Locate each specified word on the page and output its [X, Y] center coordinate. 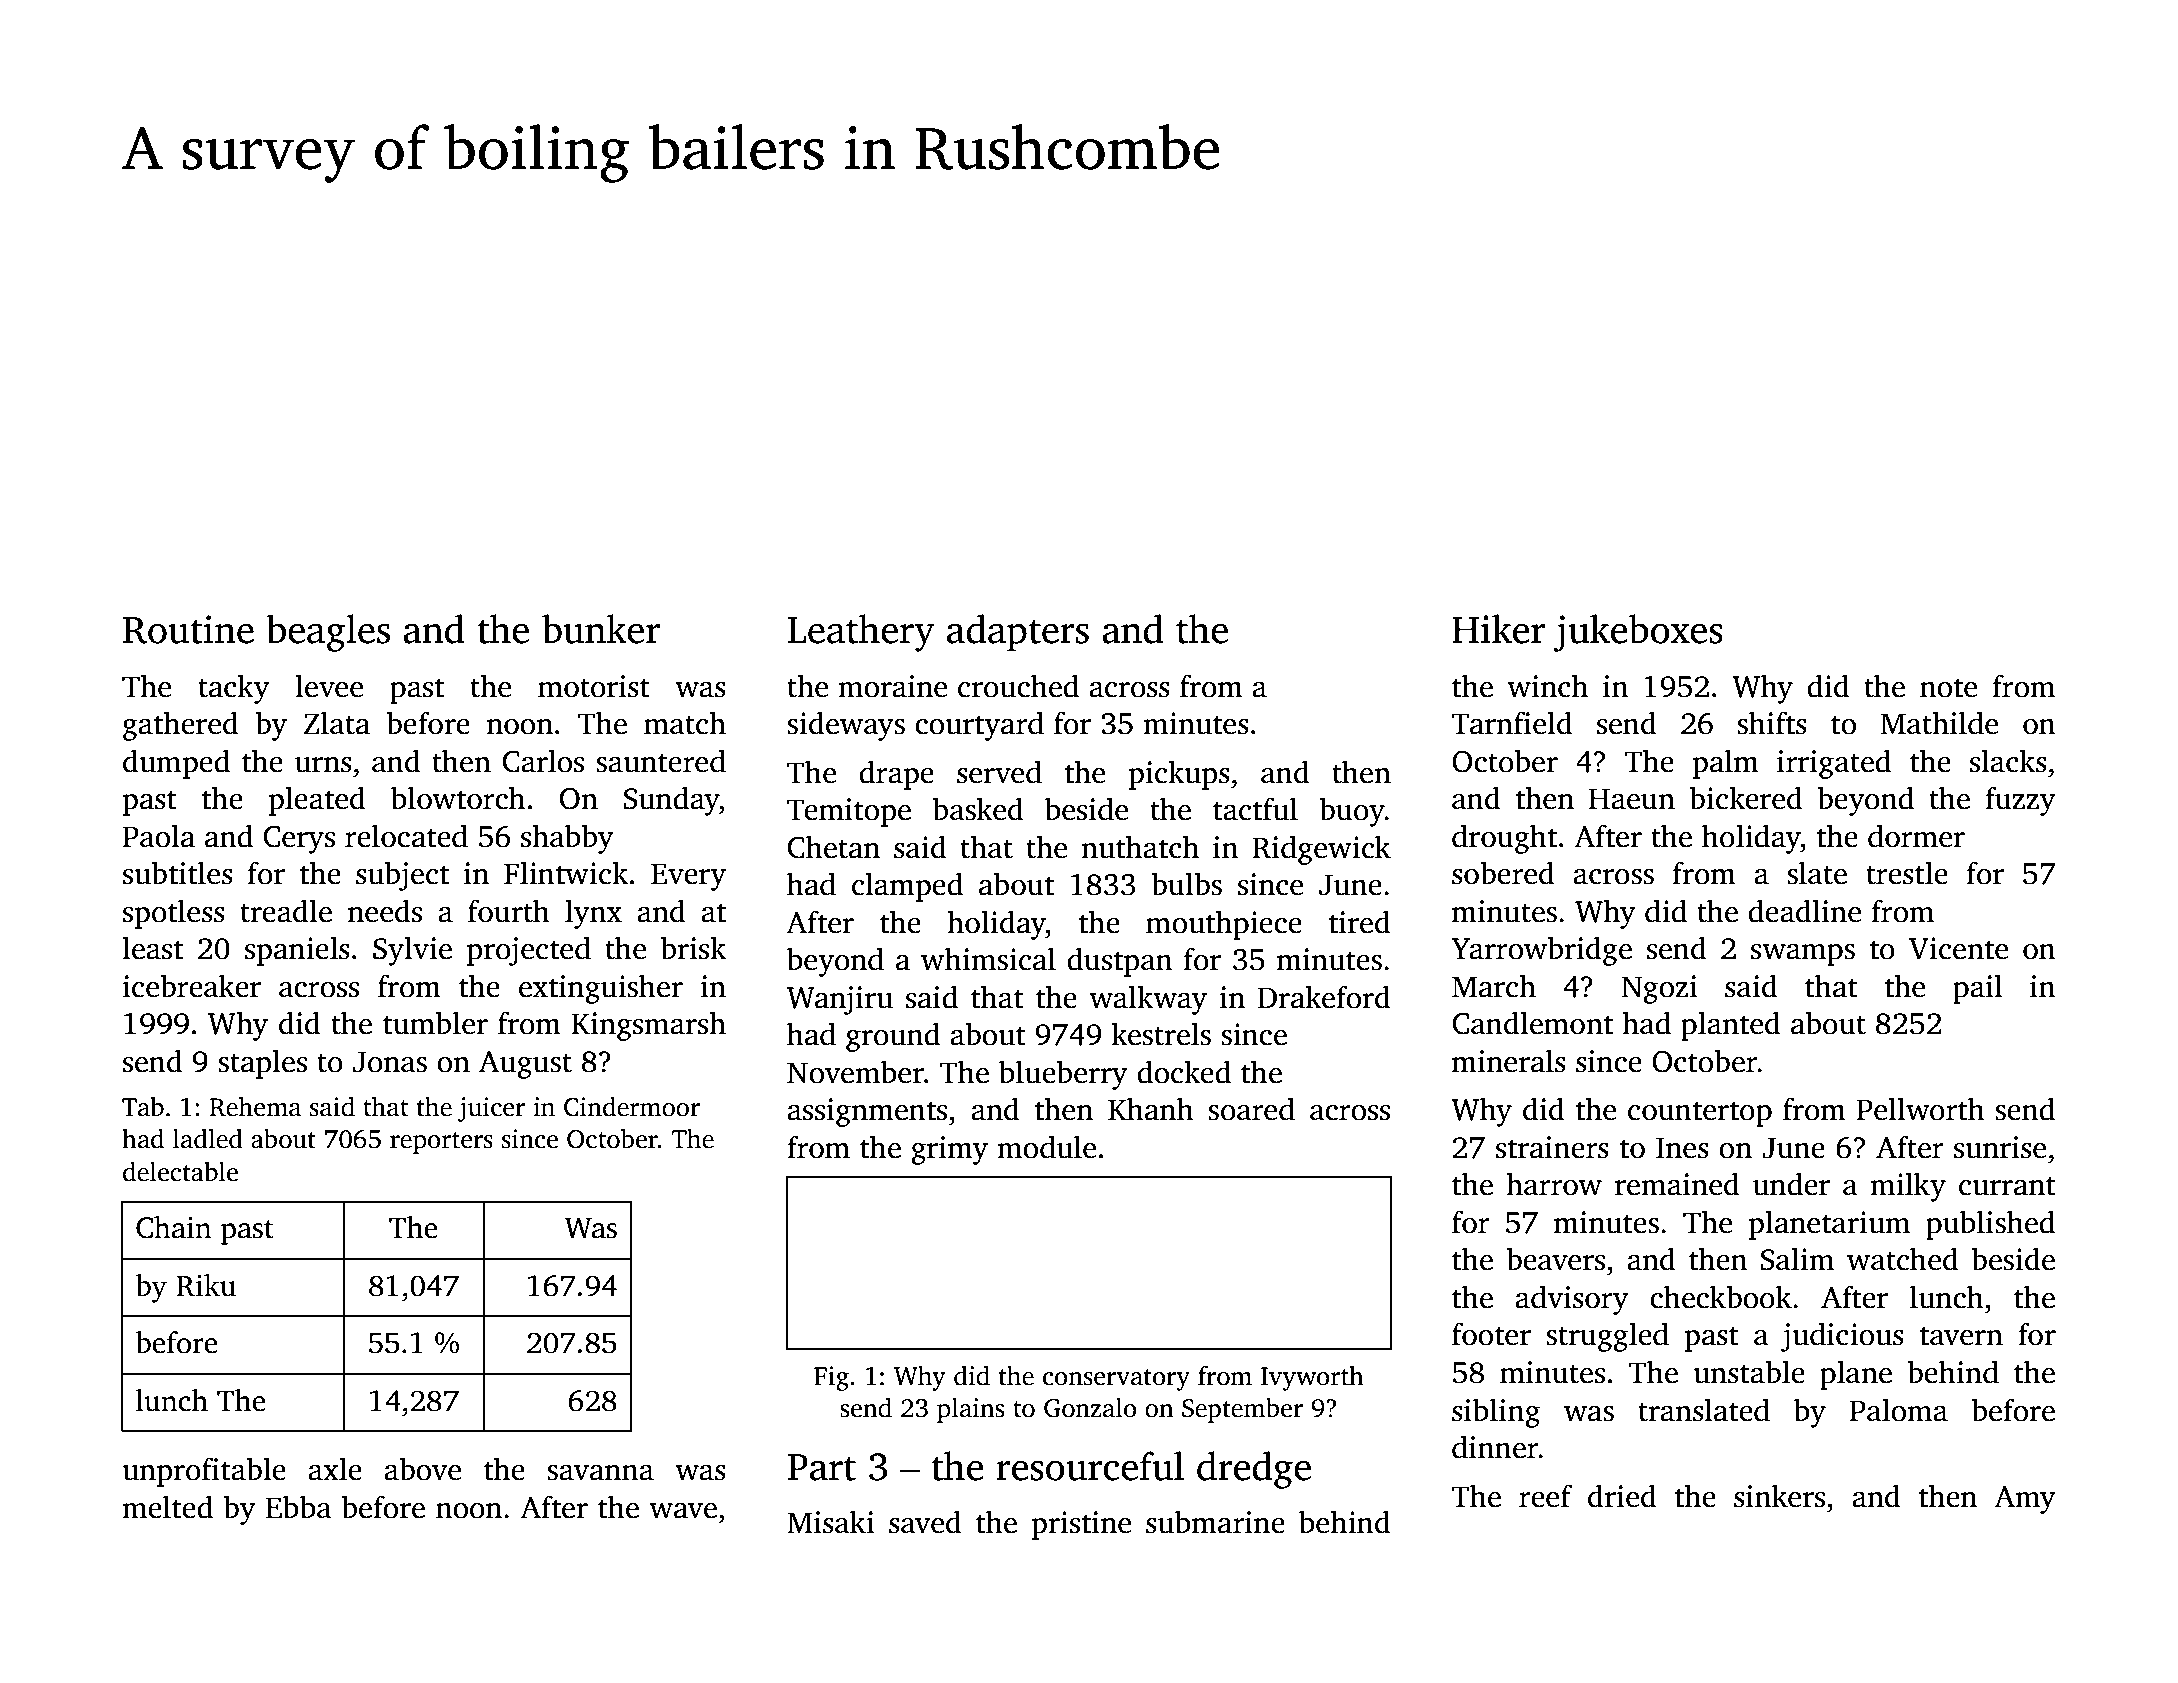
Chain [174, 1227]
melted [167, 1507]
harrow [1554, 1184]
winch [1547, 686]
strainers [1552, 1147]
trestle [1907, 873]
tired [1360, 922]
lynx [593, 914]
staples [262, 1064]
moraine [892, 686]
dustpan [1120, 962]
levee [329, 686]
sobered [1503, 873]
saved [925, 1522]
